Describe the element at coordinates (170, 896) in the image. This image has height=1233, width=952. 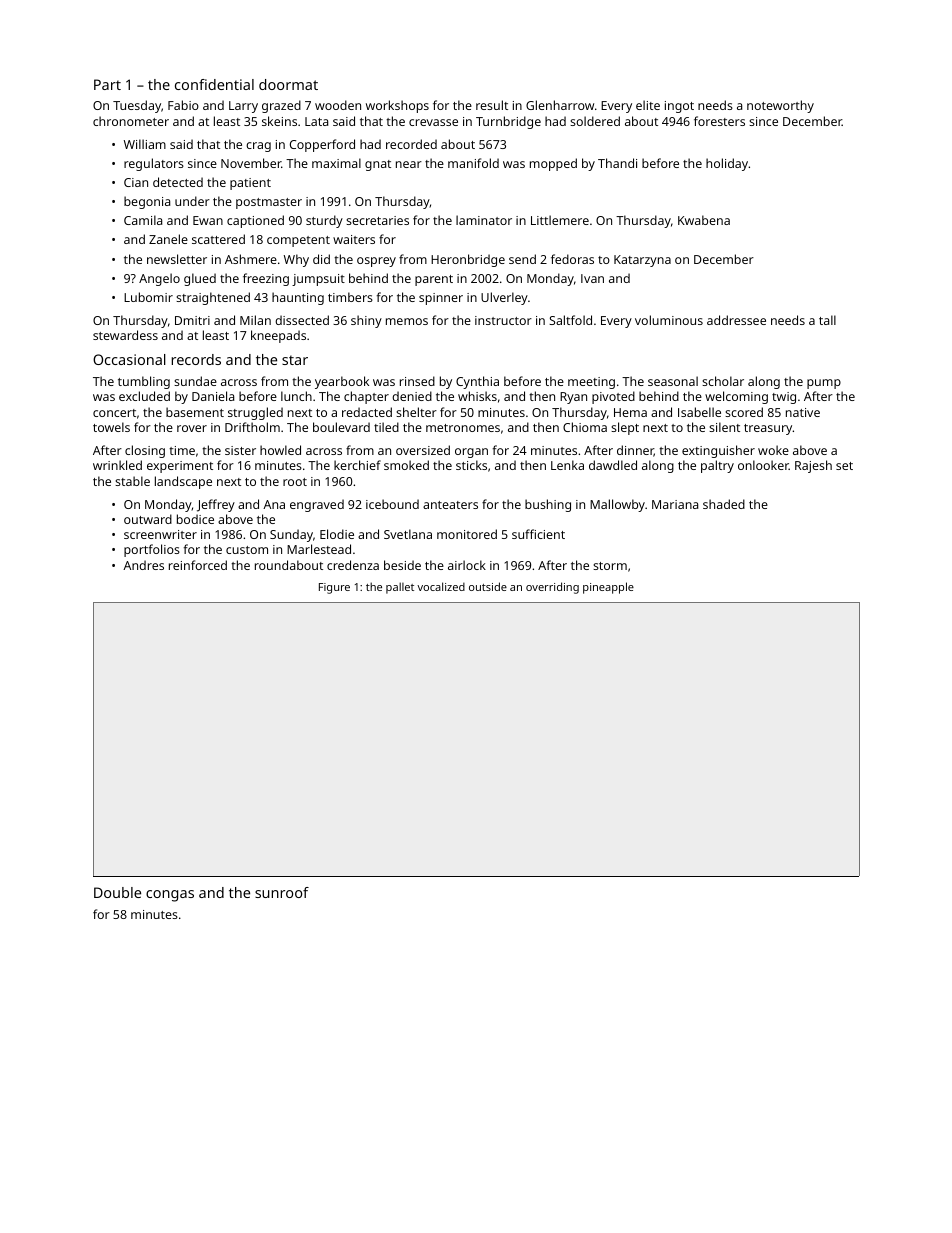
I see `congas` at that location.
